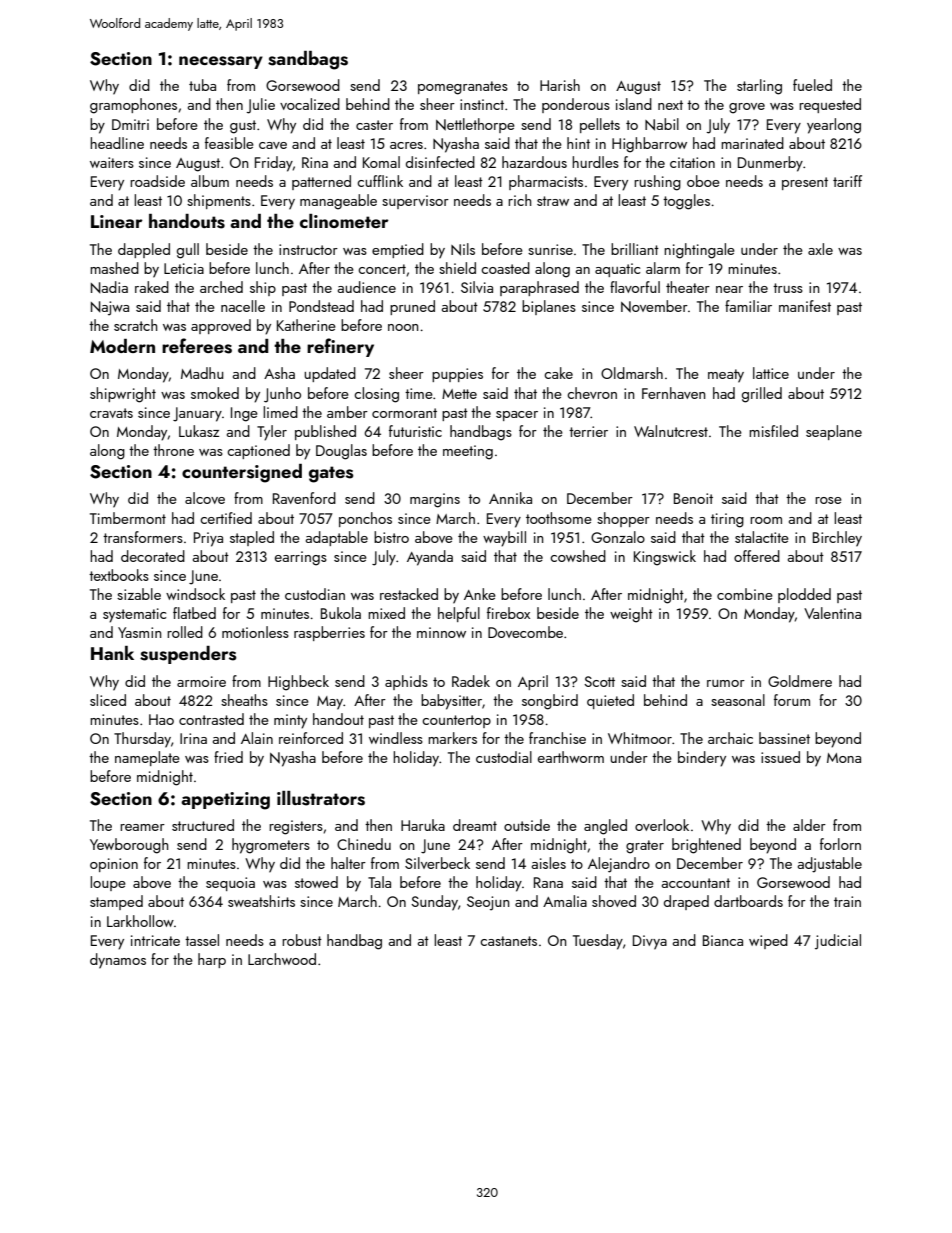 The height and width of the screenshot is (1233, 952). Describe the element at coordinates (308, 60) in the screenshot. I see `sandbags` at that location.
